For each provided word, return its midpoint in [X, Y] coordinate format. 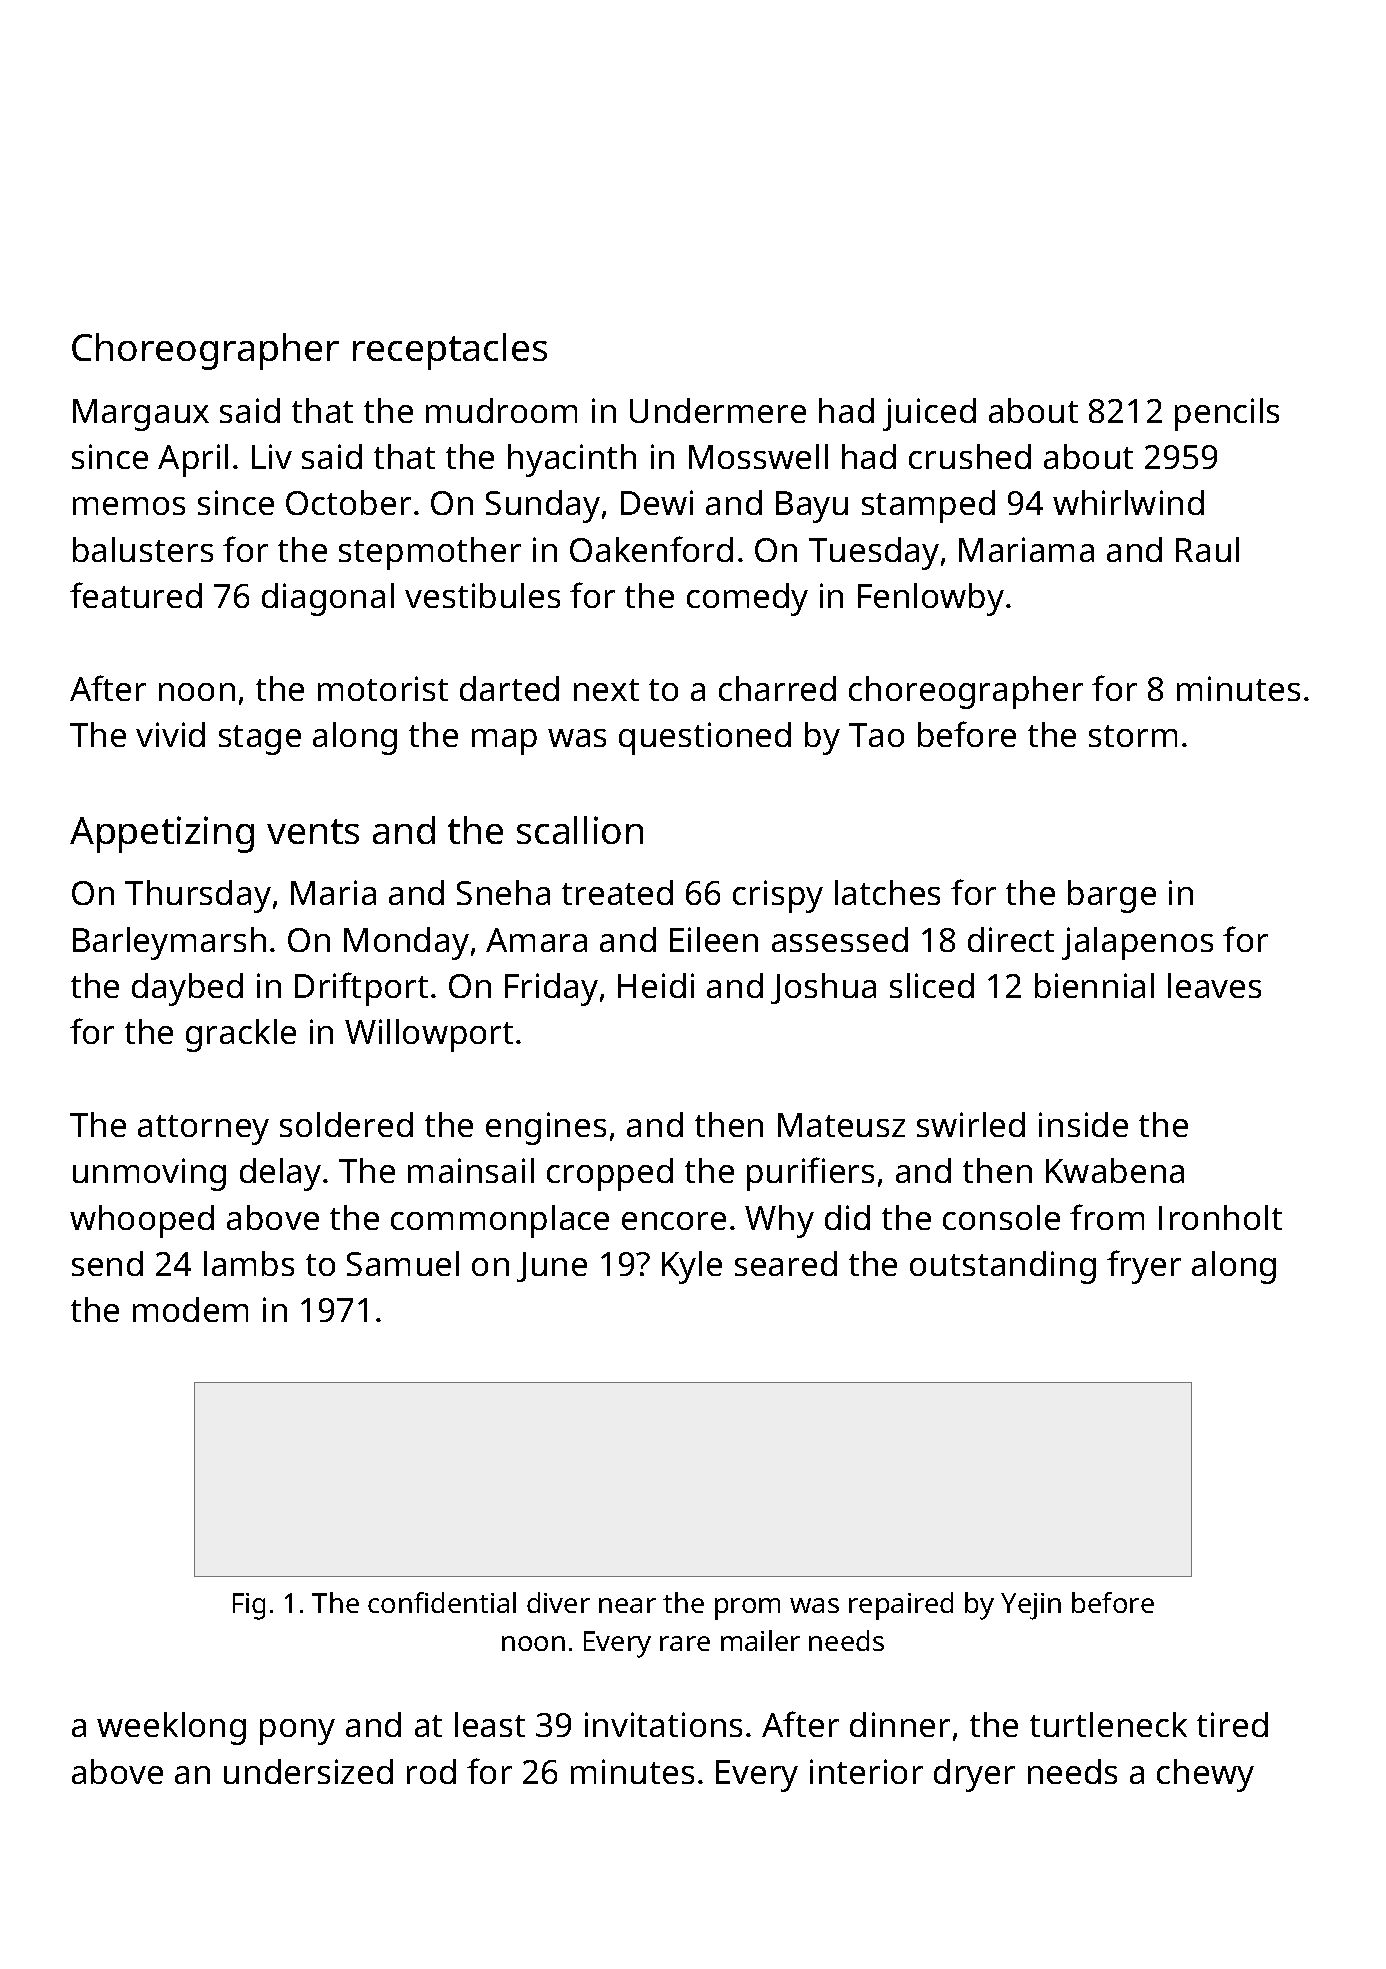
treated [617, 892]
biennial [1094, 985]
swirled [971, 1124]
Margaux [141, 415]
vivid [170, 734]
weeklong [171, 1728]
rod [431, 1771]
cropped [610, 1174]
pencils [1227, 414]
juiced [929, 414]
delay [280, 1174]
